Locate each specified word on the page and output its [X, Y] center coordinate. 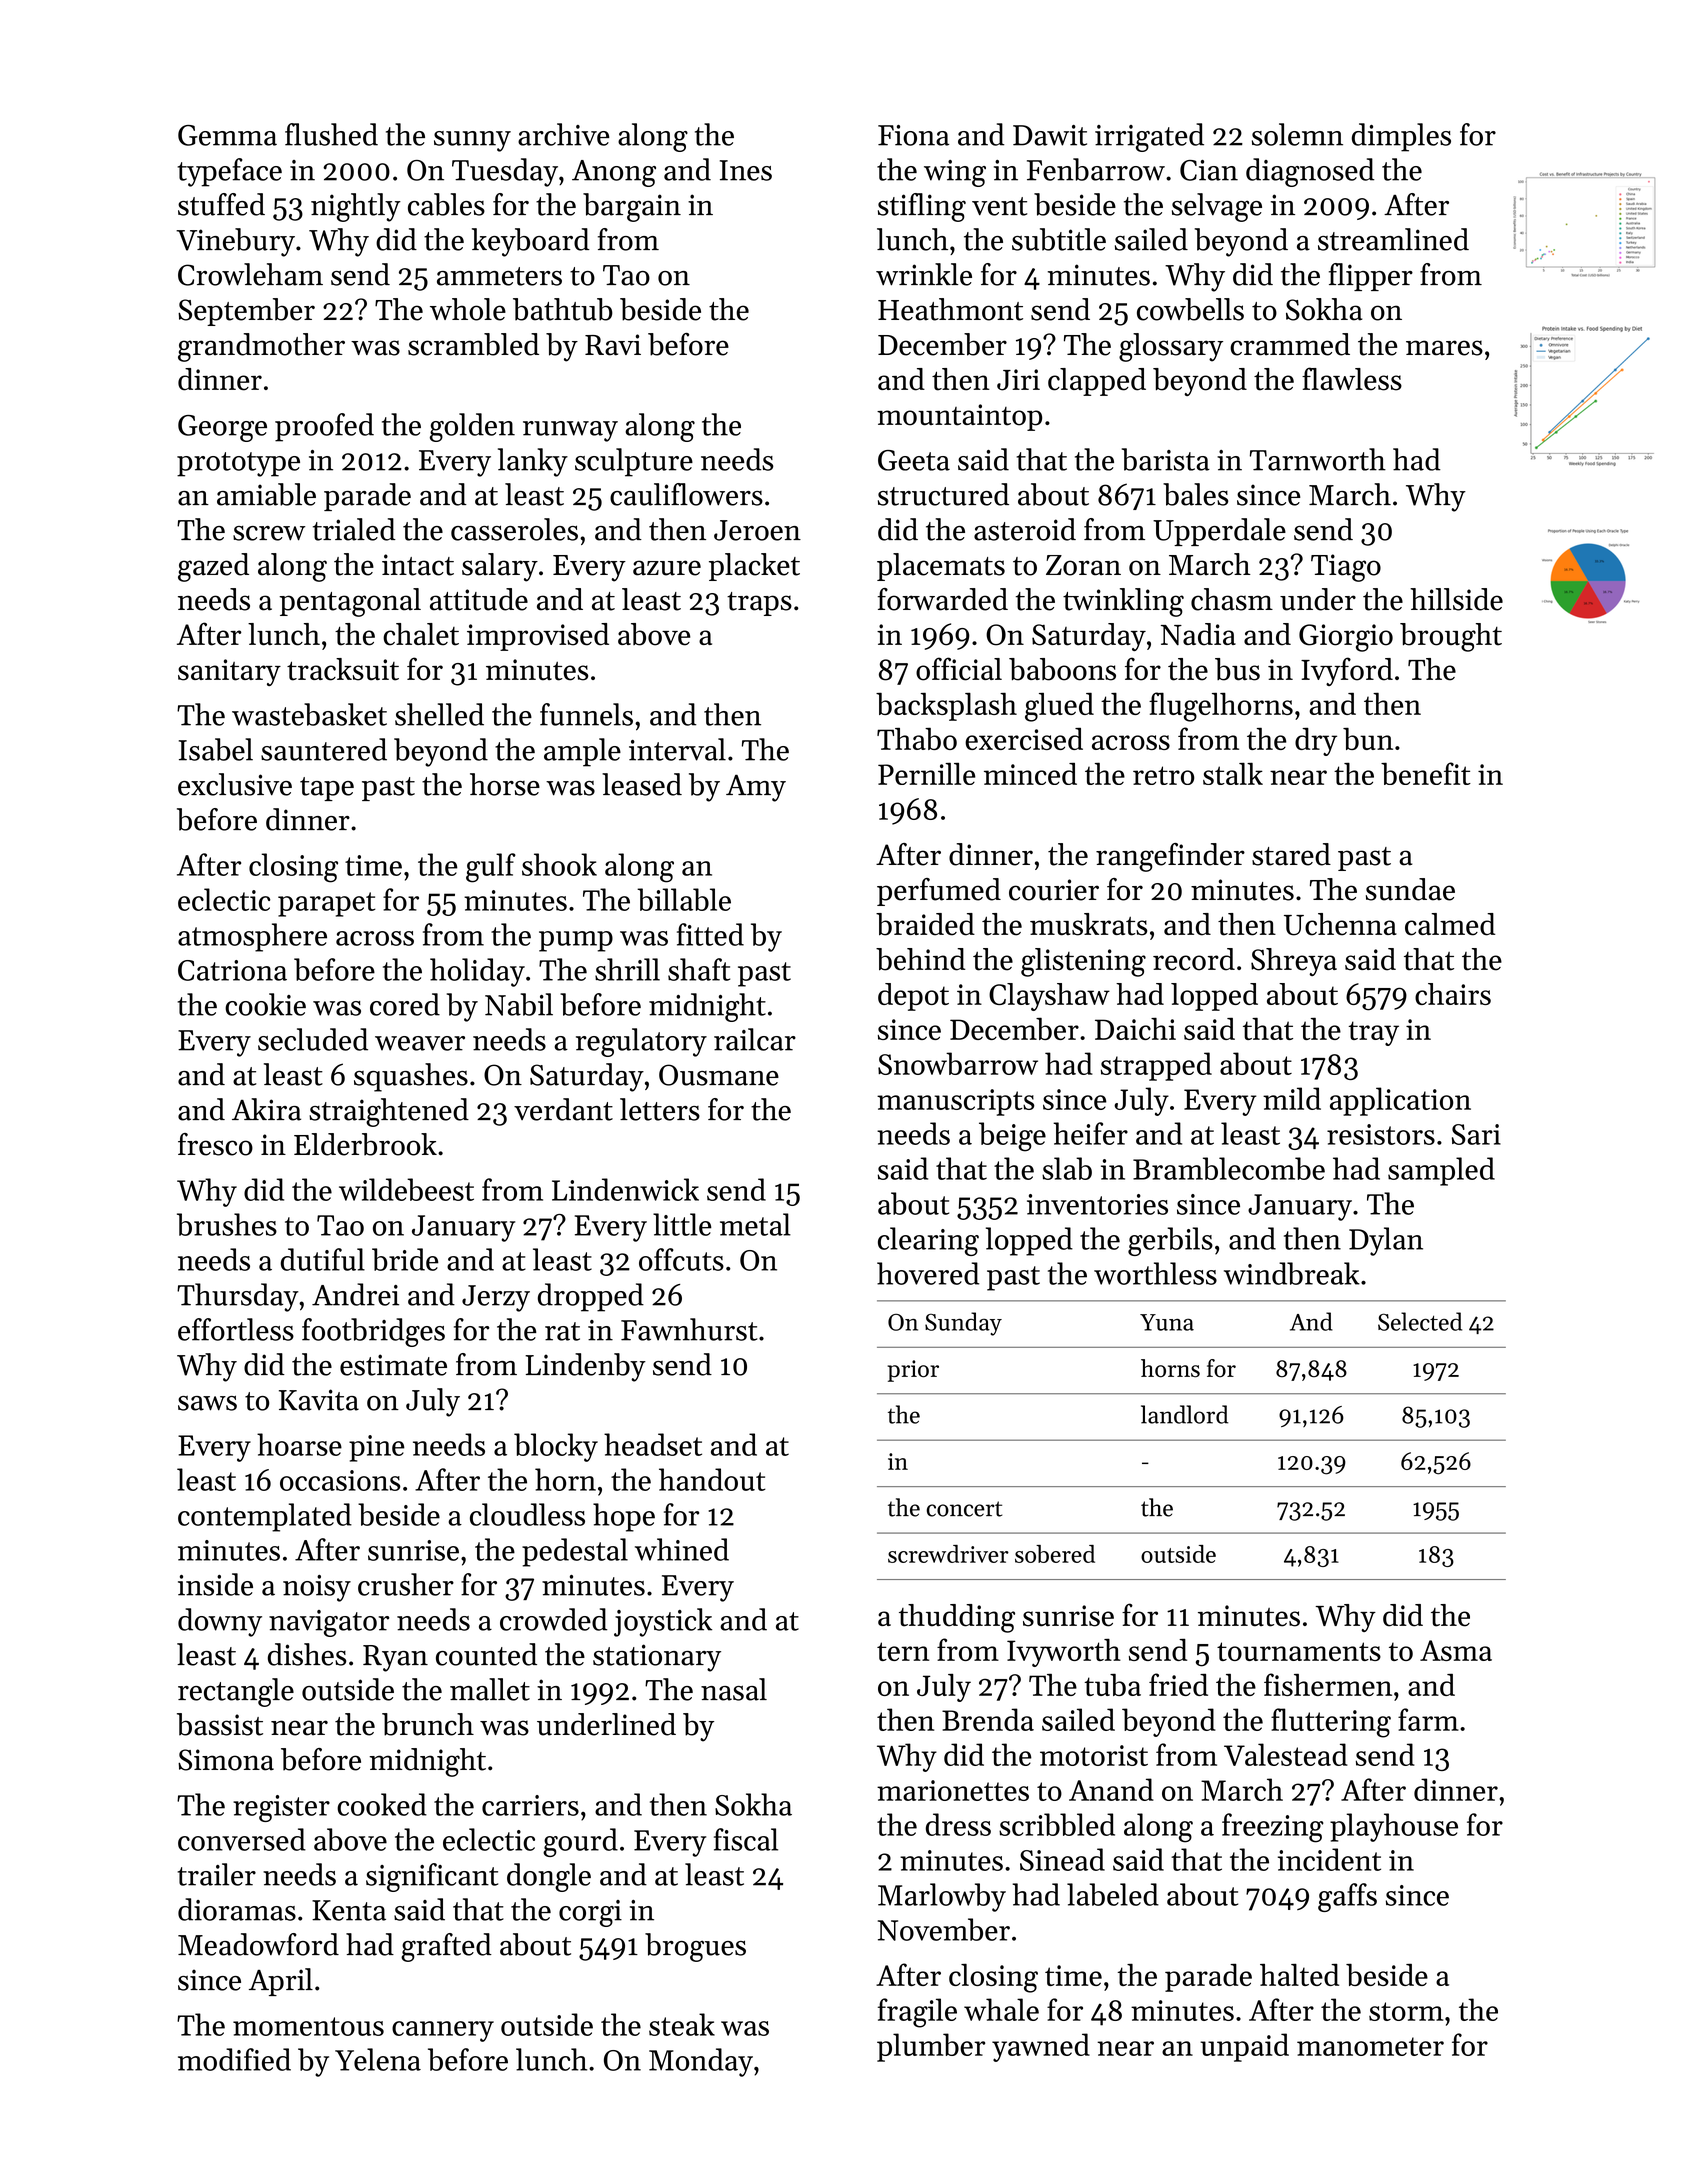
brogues [695, 1947]
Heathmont [950, 309]
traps [759, 604]
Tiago [1346, 568]
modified [234, 2059]
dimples [1401, 137]
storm [1406, 2011]
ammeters [499, 276]
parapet [327, 904]
